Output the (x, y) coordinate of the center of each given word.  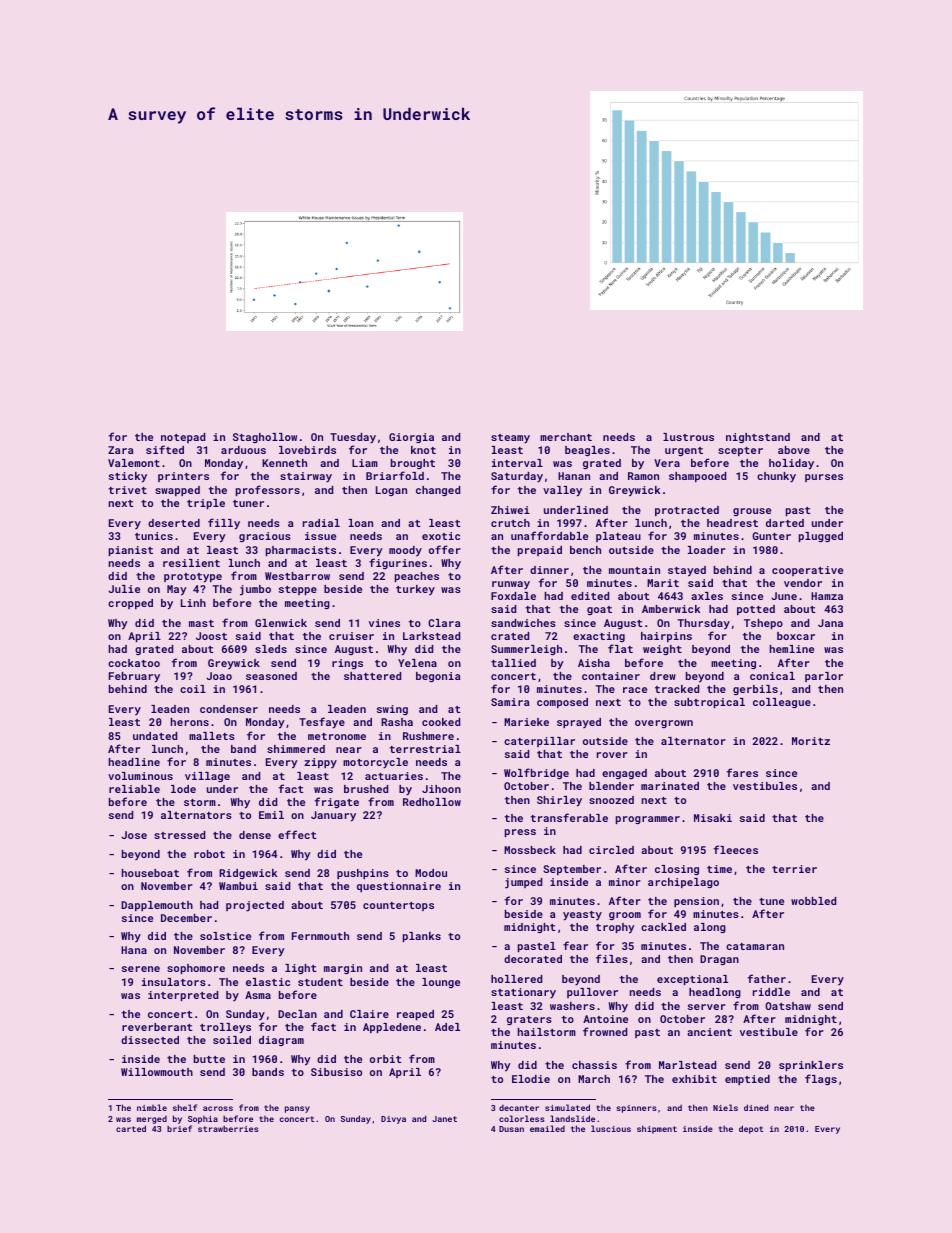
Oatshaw (788, 1006)
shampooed (697, 477)
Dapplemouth (157, 906)
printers (183, 477)
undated (155, 736)
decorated (533, 959)
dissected (150, 1040)
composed (562, 703)
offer (445, 549)
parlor (824, 677)
